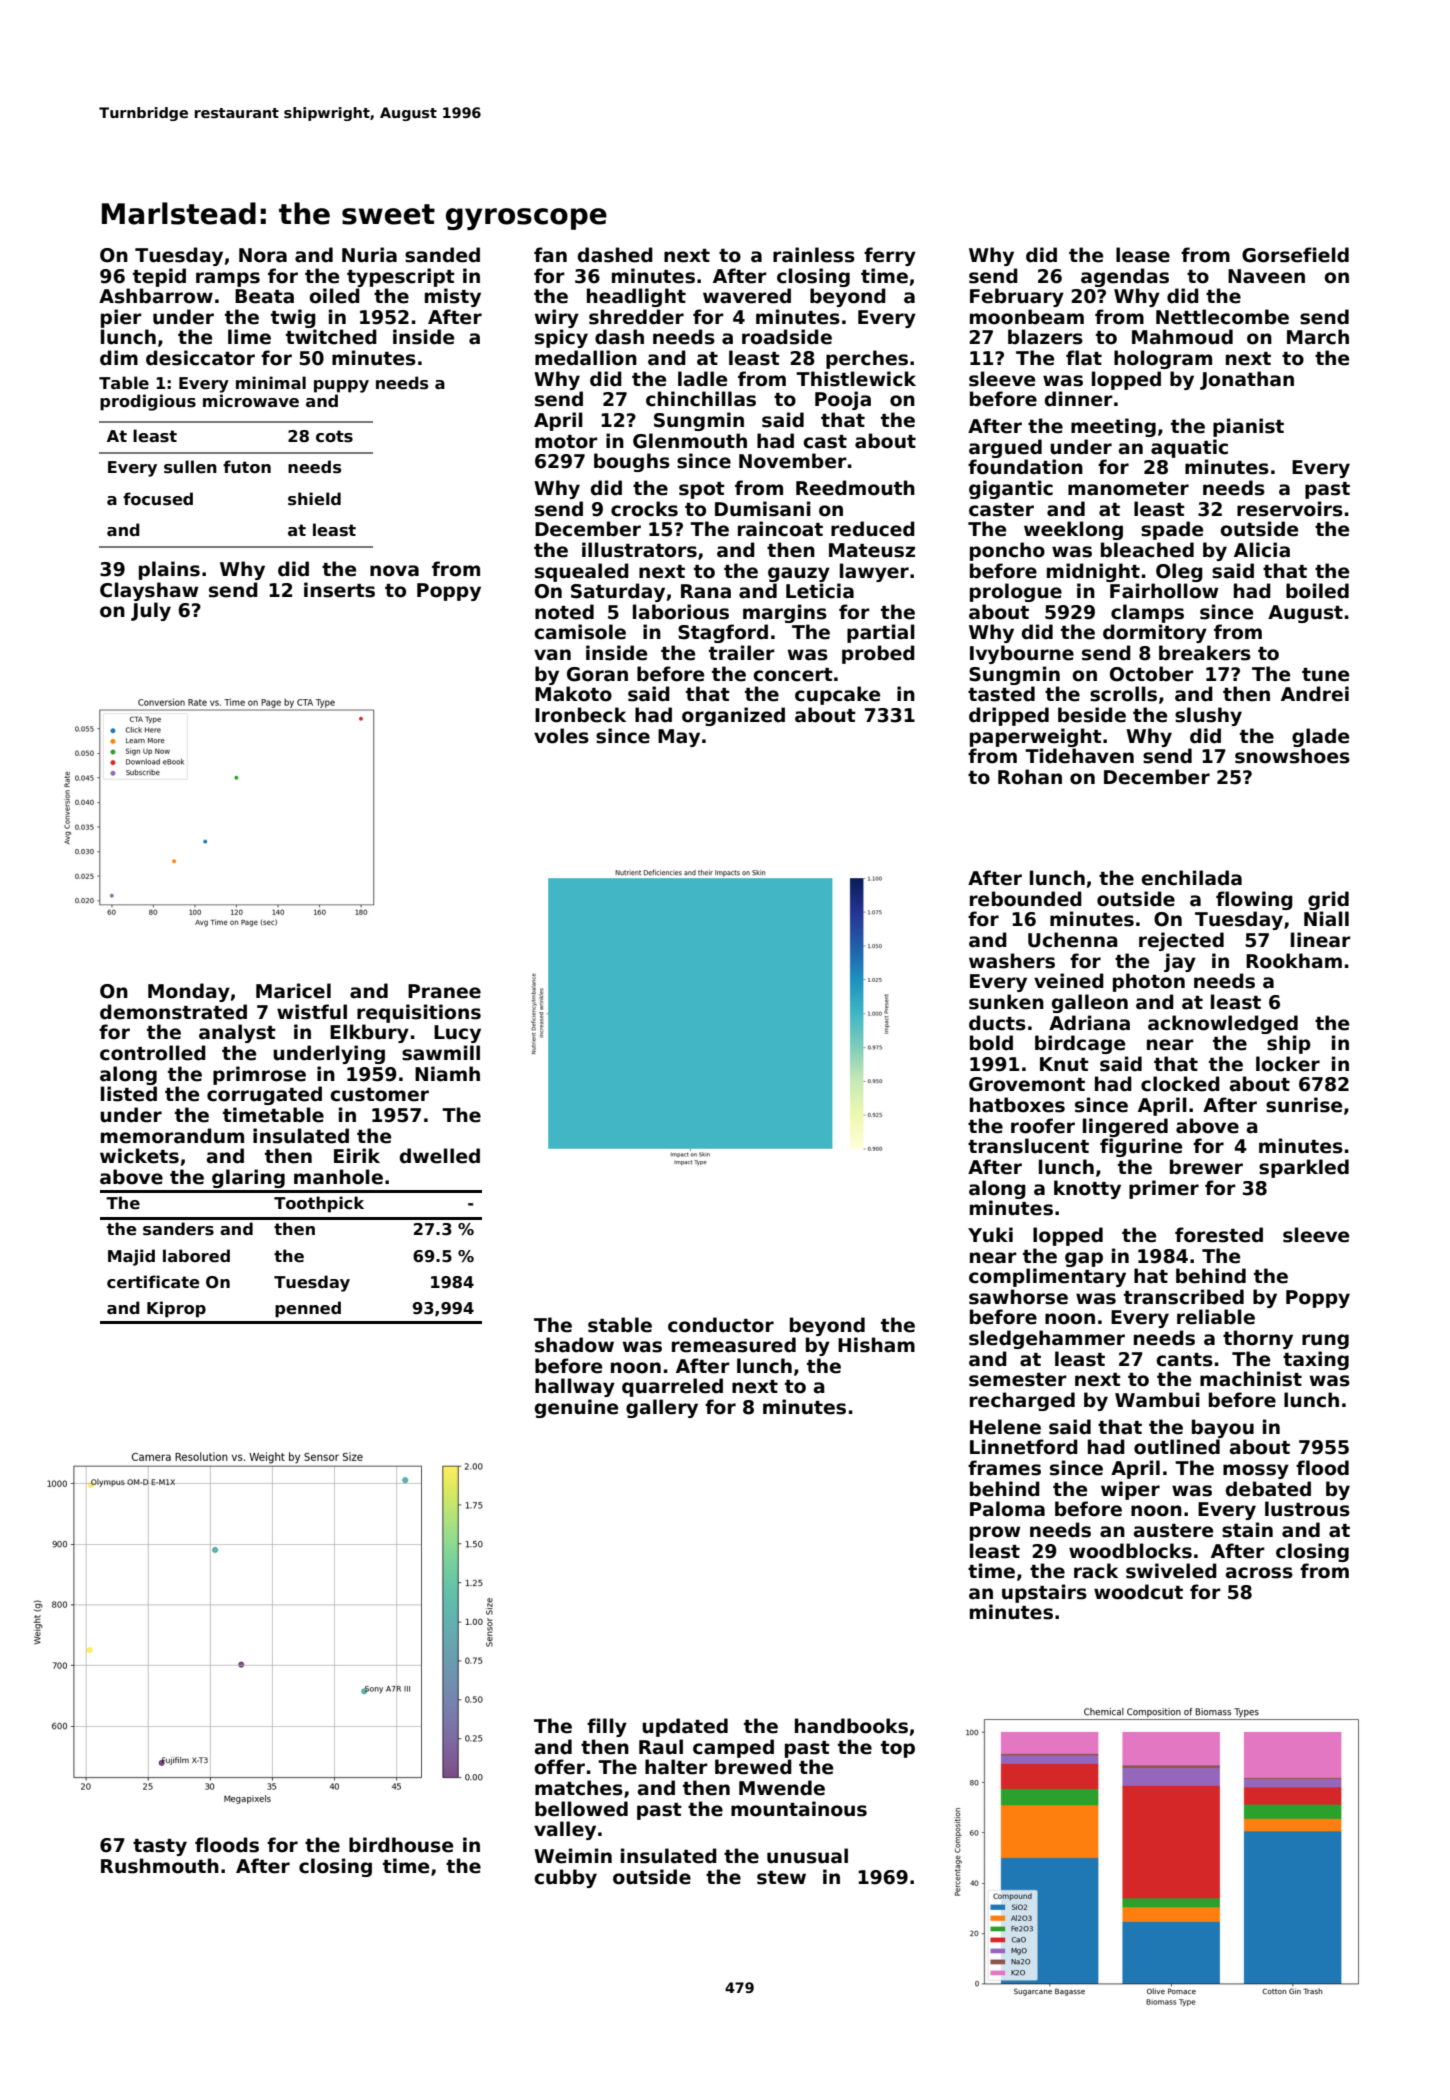 The height and width of the screenshot is (2100, 1450). What do you see at coordinates (1143, 255) in the screenshot?
I see `lease` at bounding box center [1143, 255].
